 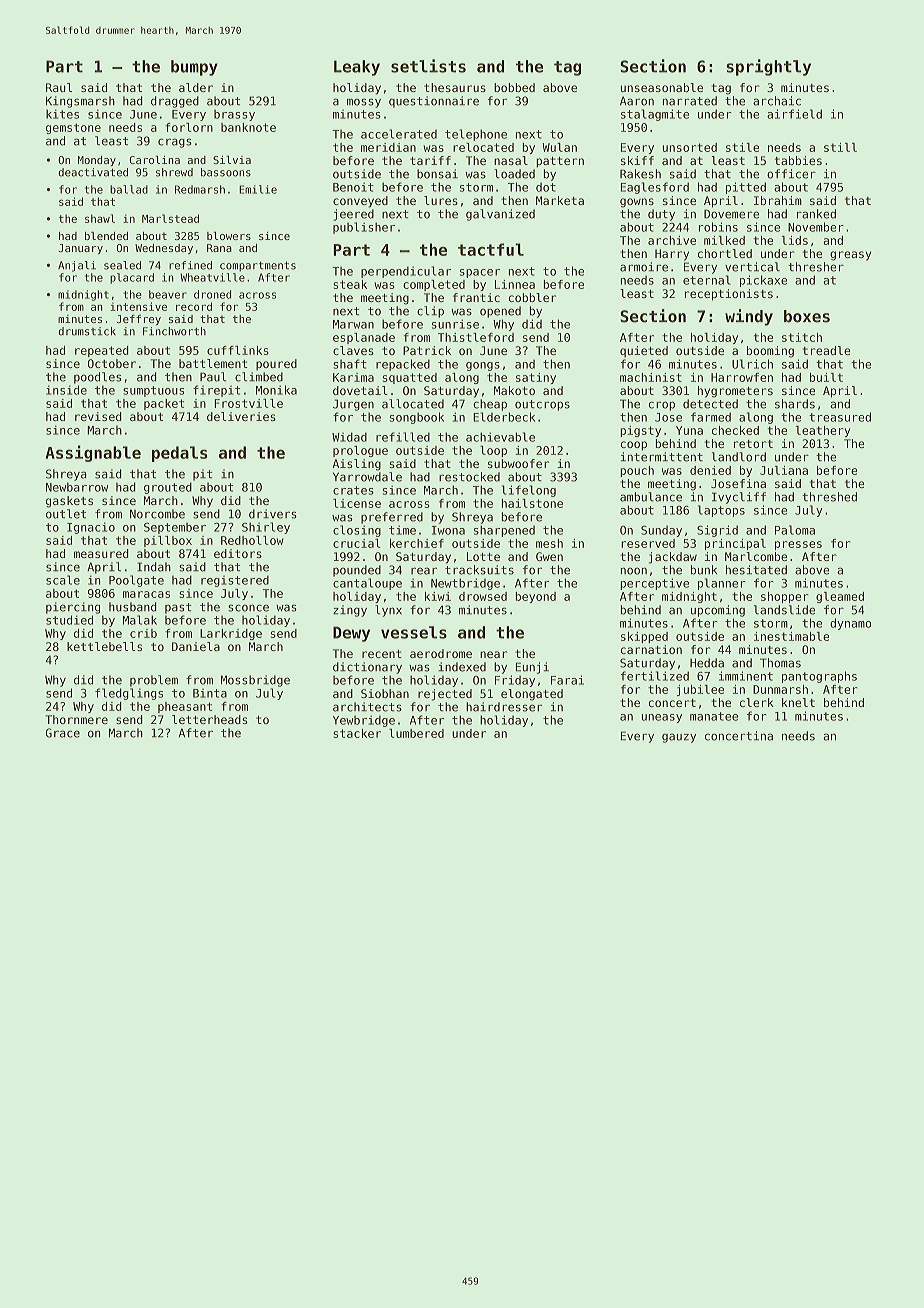 What do you see at coordinates (238, 350) in the page?
I see `cufflinks` at bounding box center [238, 350].
